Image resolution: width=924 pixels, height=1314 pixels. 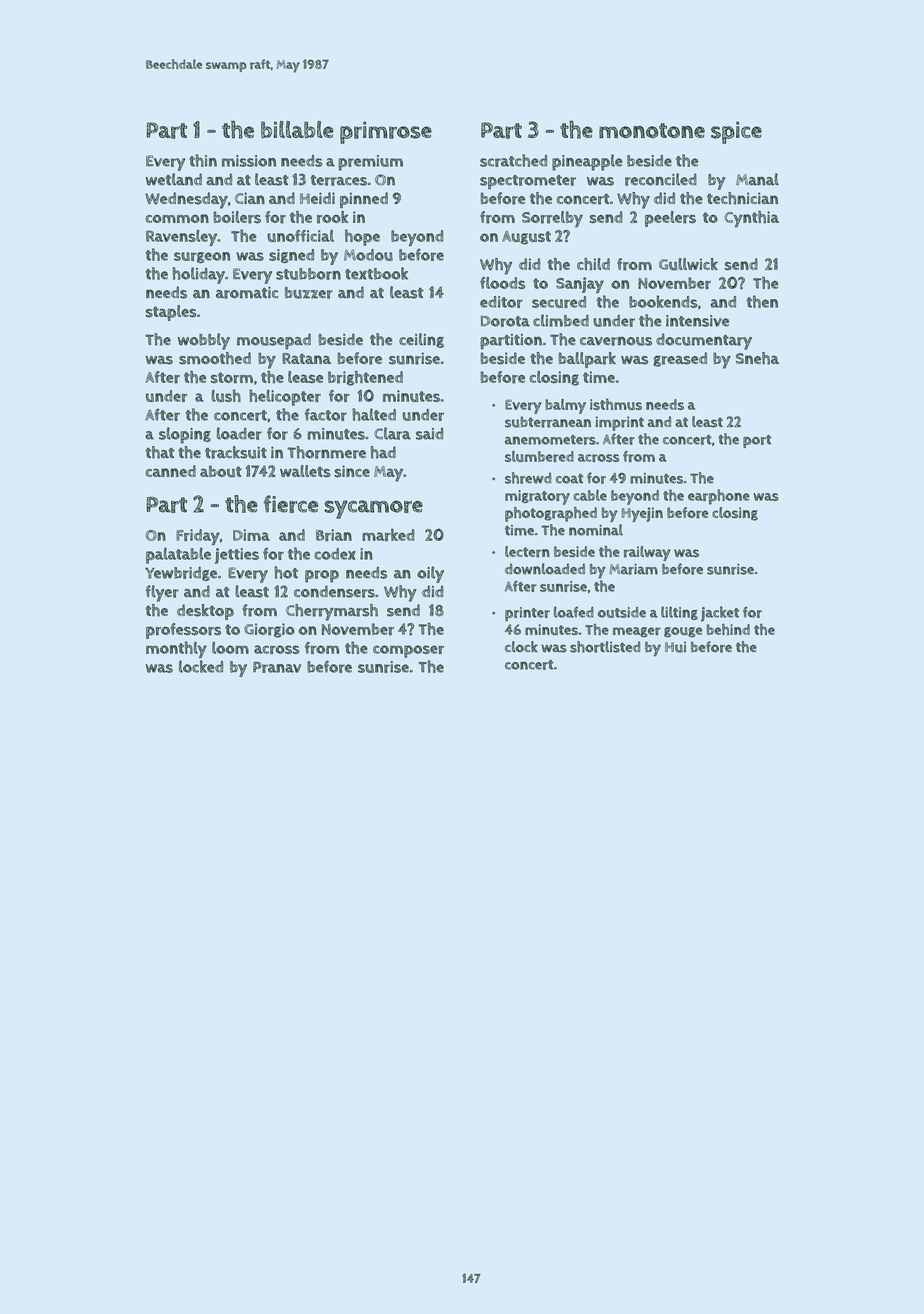 What do you see at coordinates (297, 129) in the screenshot?
I see `billable` at bounding box center [297, 129].
